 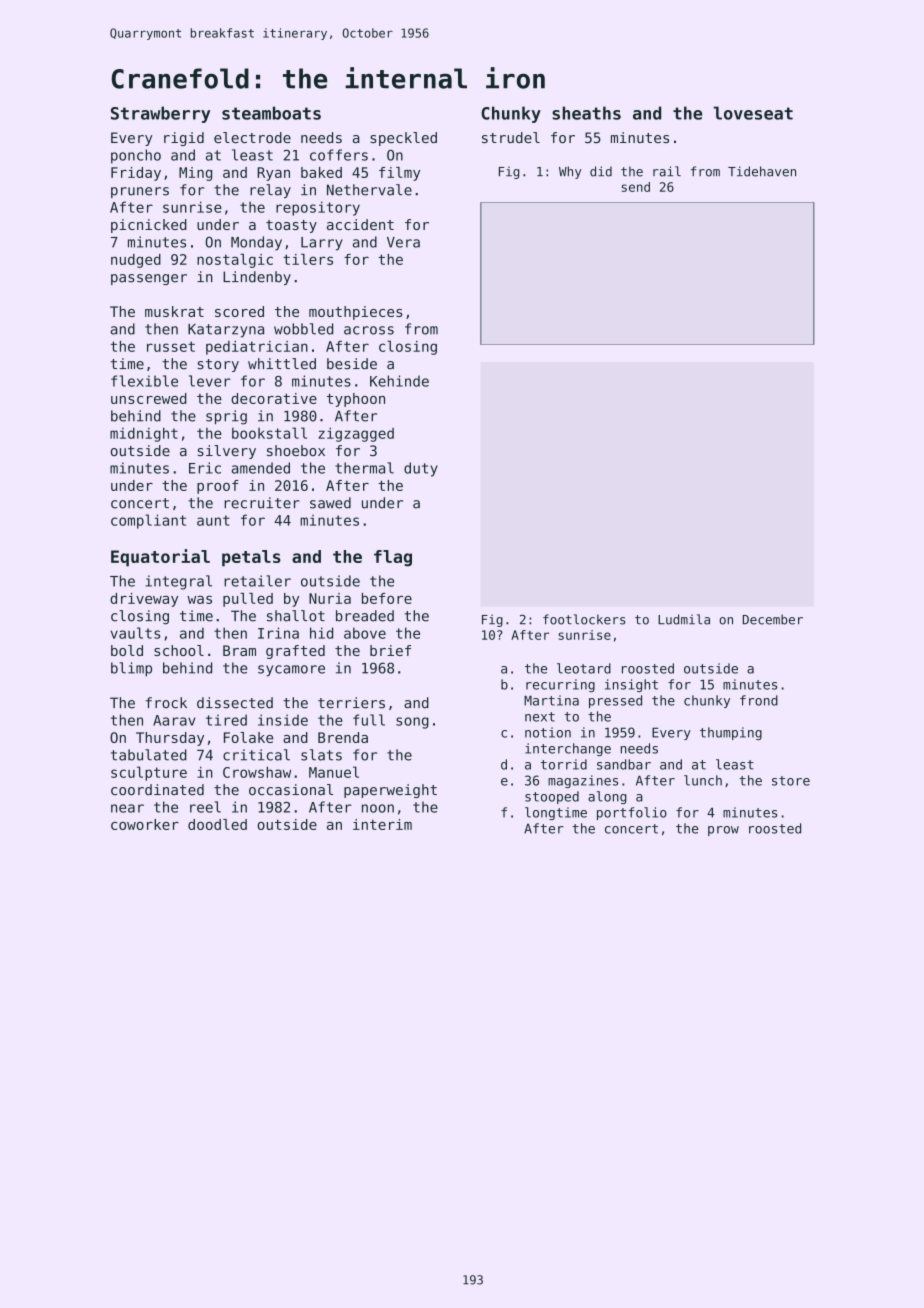 What do you see at coordinates (753, 113) in the page?
I see `loveseat` at bounding box center [753, 113].
